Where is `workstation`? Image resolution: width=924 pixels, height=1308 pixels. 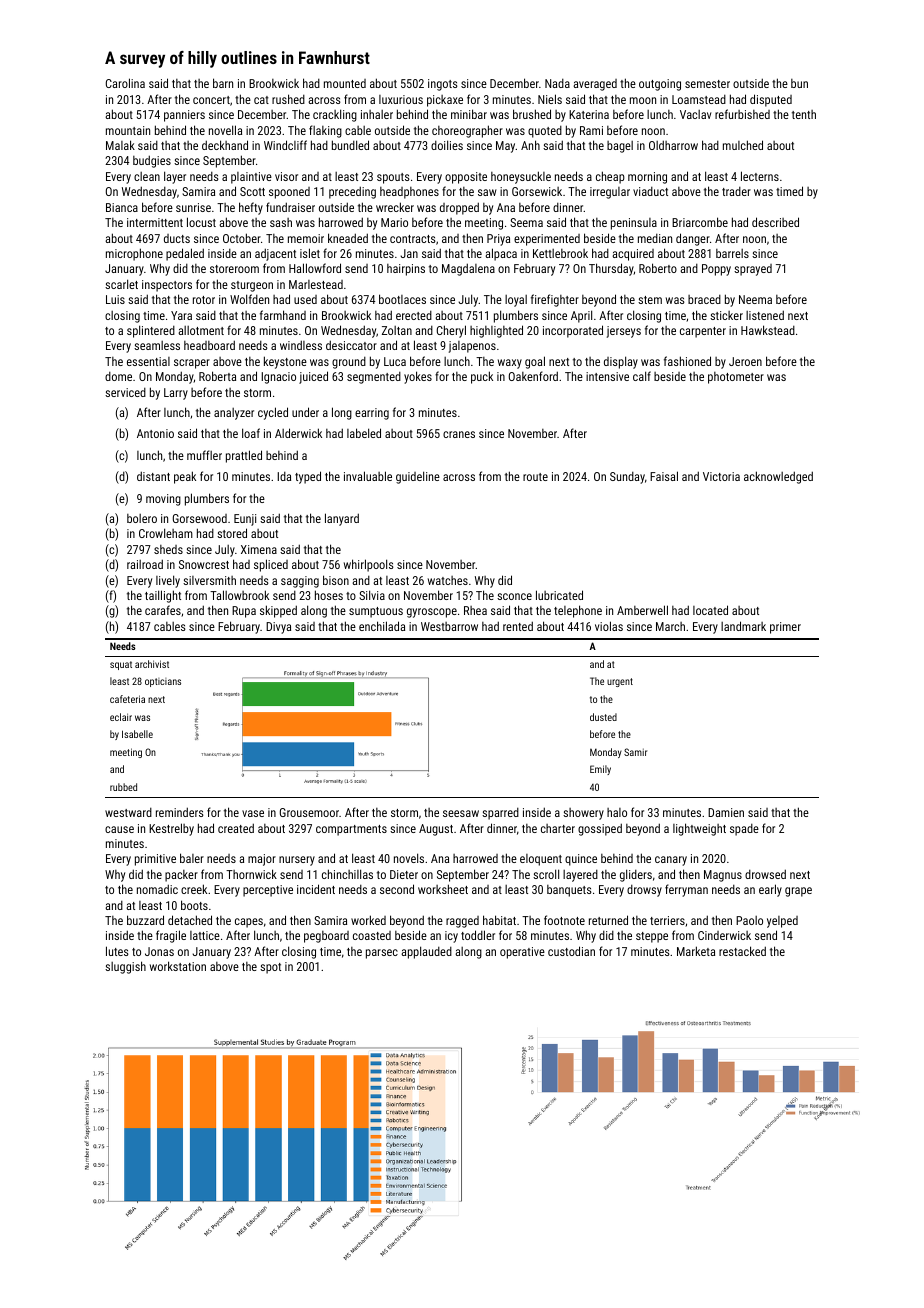 workstation is located at coordinates (178, 966).
